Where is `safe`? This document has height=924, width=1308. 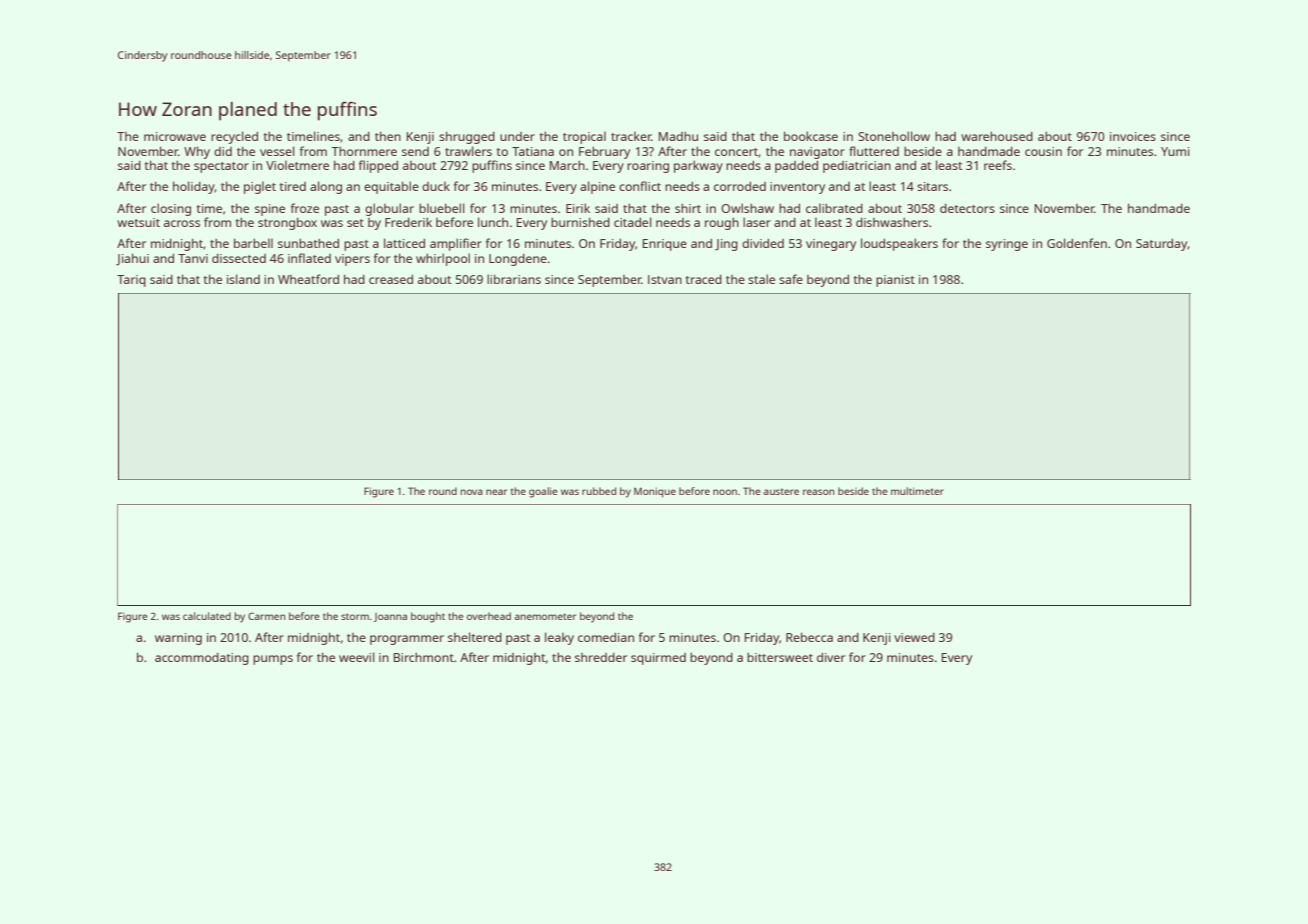 safe is located at coordinates (791, 279).
